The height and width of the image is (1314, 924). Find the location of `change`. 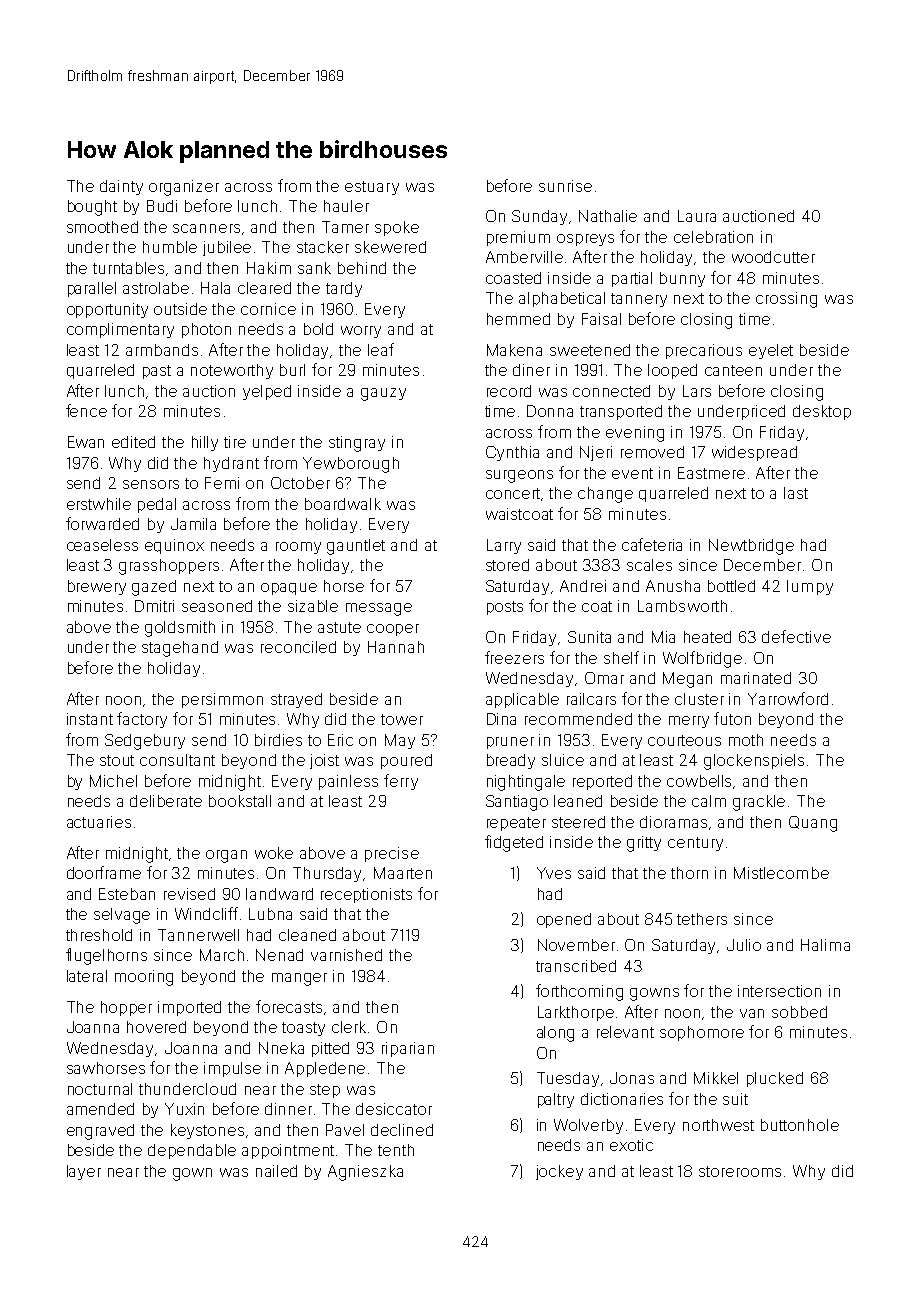

change is located at coordinates (605, 495).
